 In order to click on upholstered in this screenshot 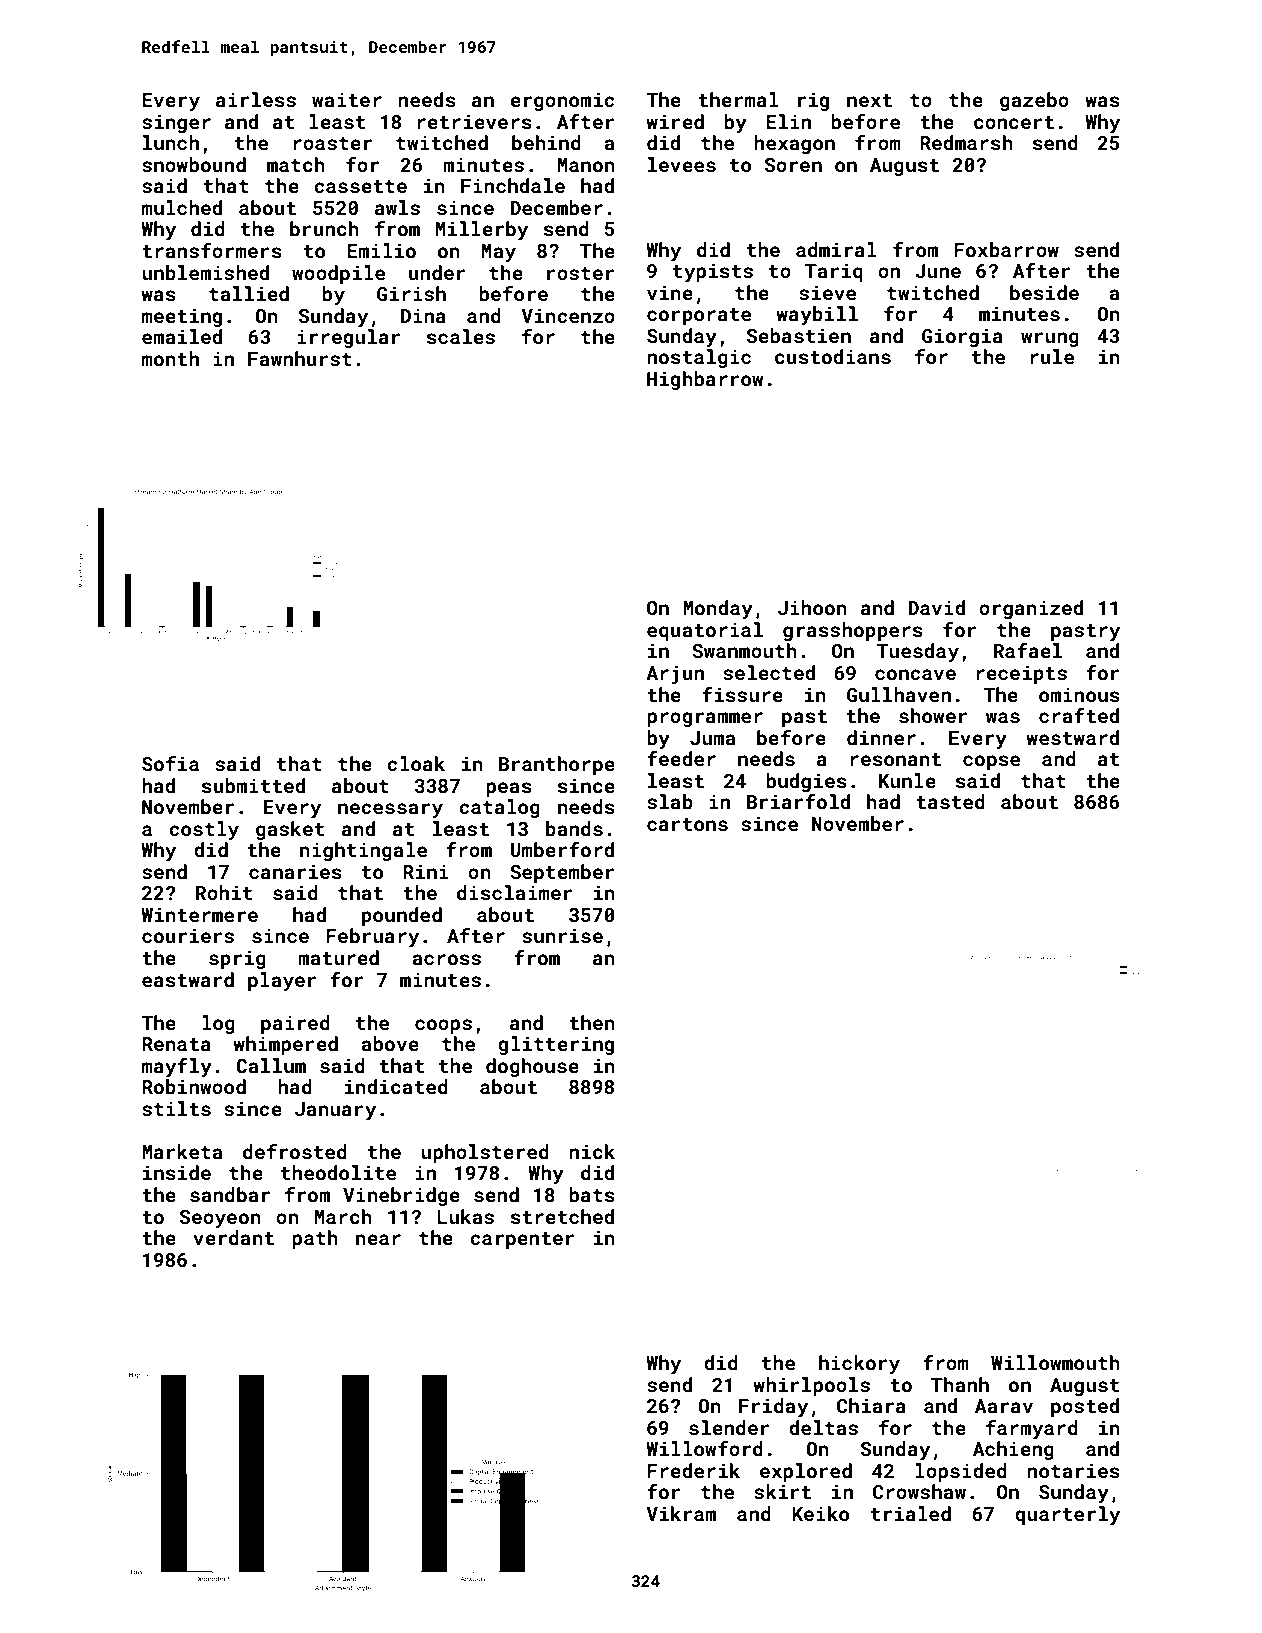, I will do `click(485, 1153)`.
